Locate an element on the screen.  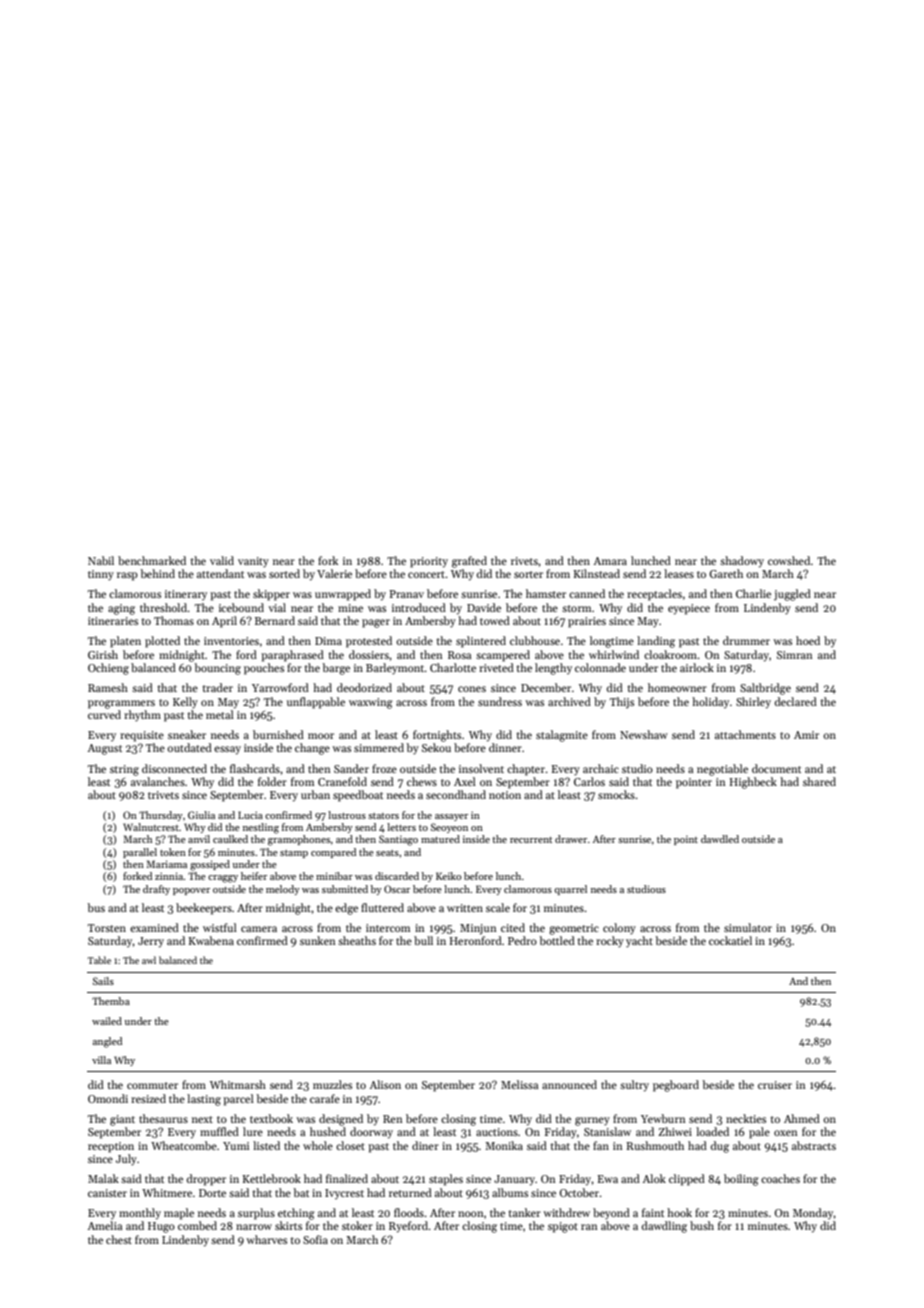
simulator is located at coordinates (748, 927).
